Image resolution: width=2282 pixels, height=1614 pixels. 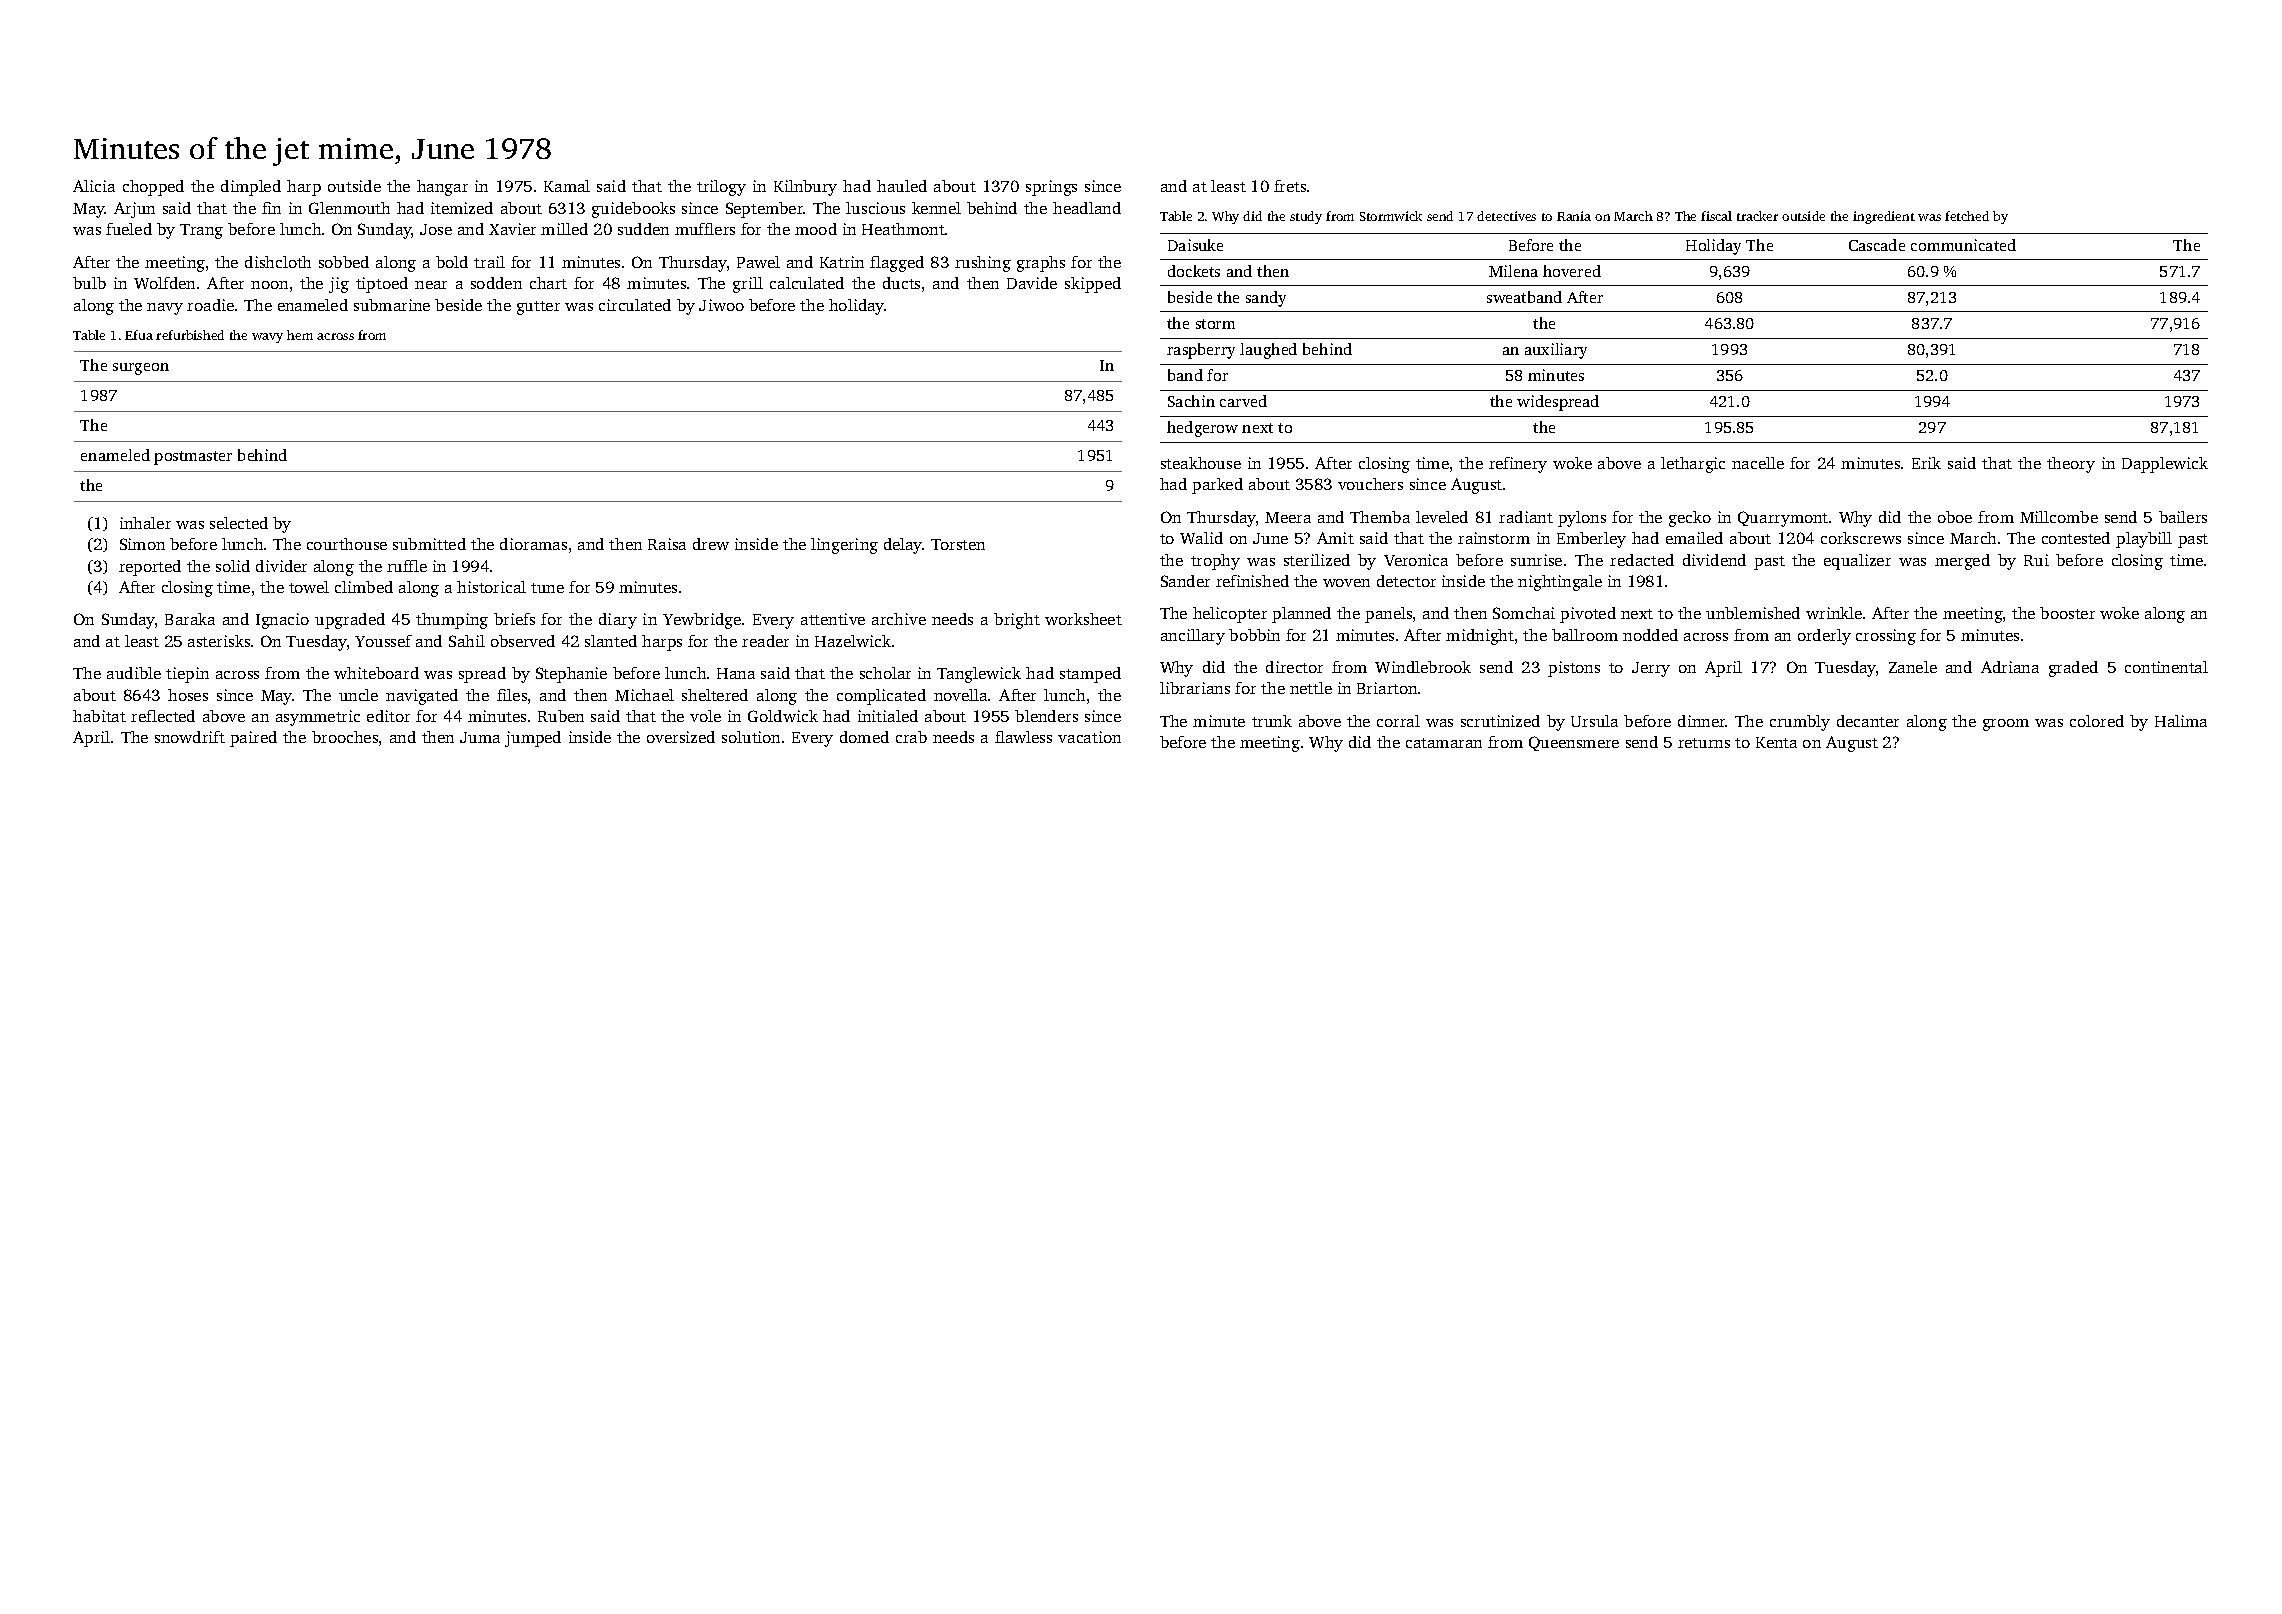 What do you see at coordinates (134, 673) in the screenshot?
I see `audible` at bounding box center [134, 673].
